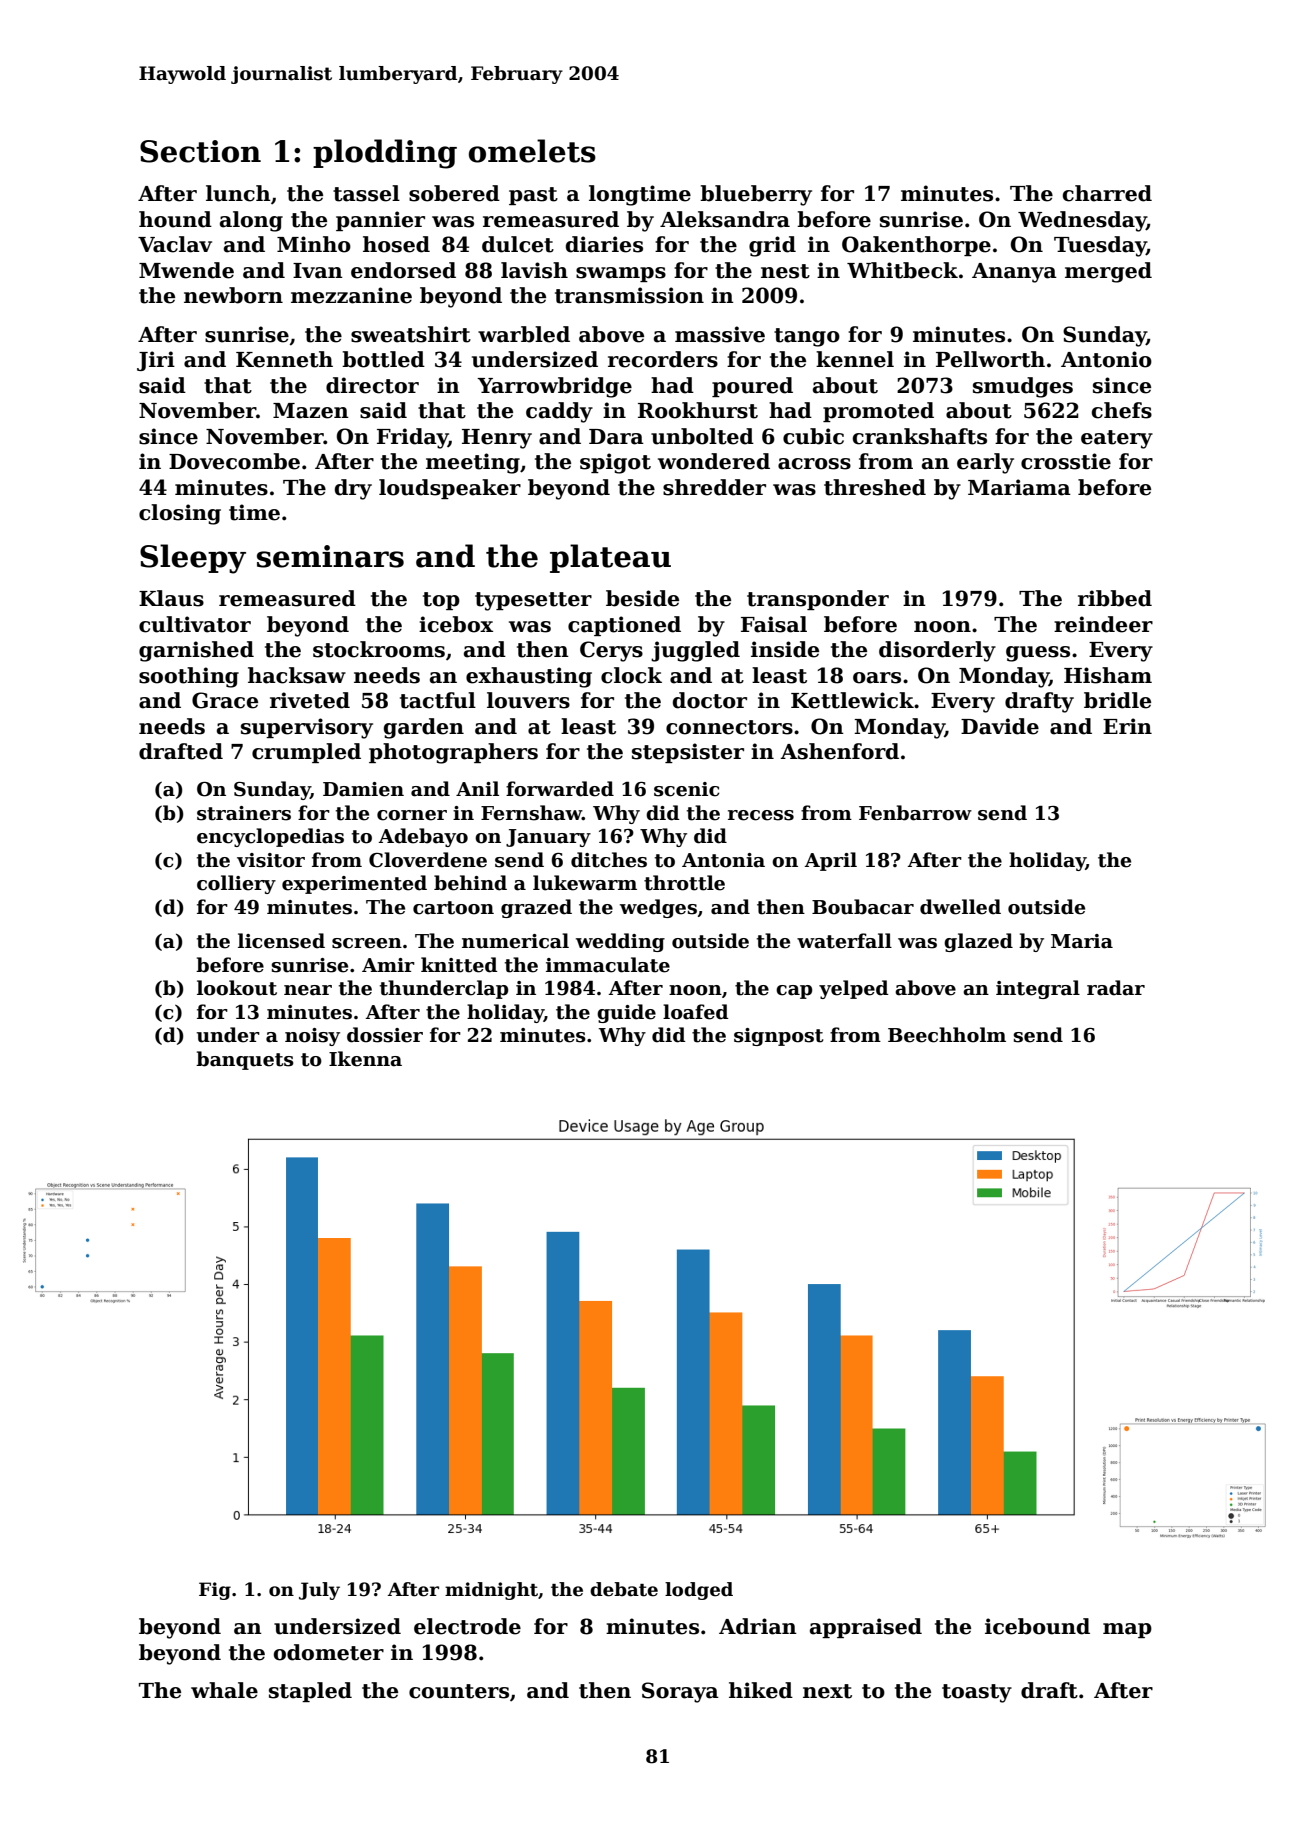 The image size is (1291, 1826). I want to click on odometer, so click(329, 1652).
